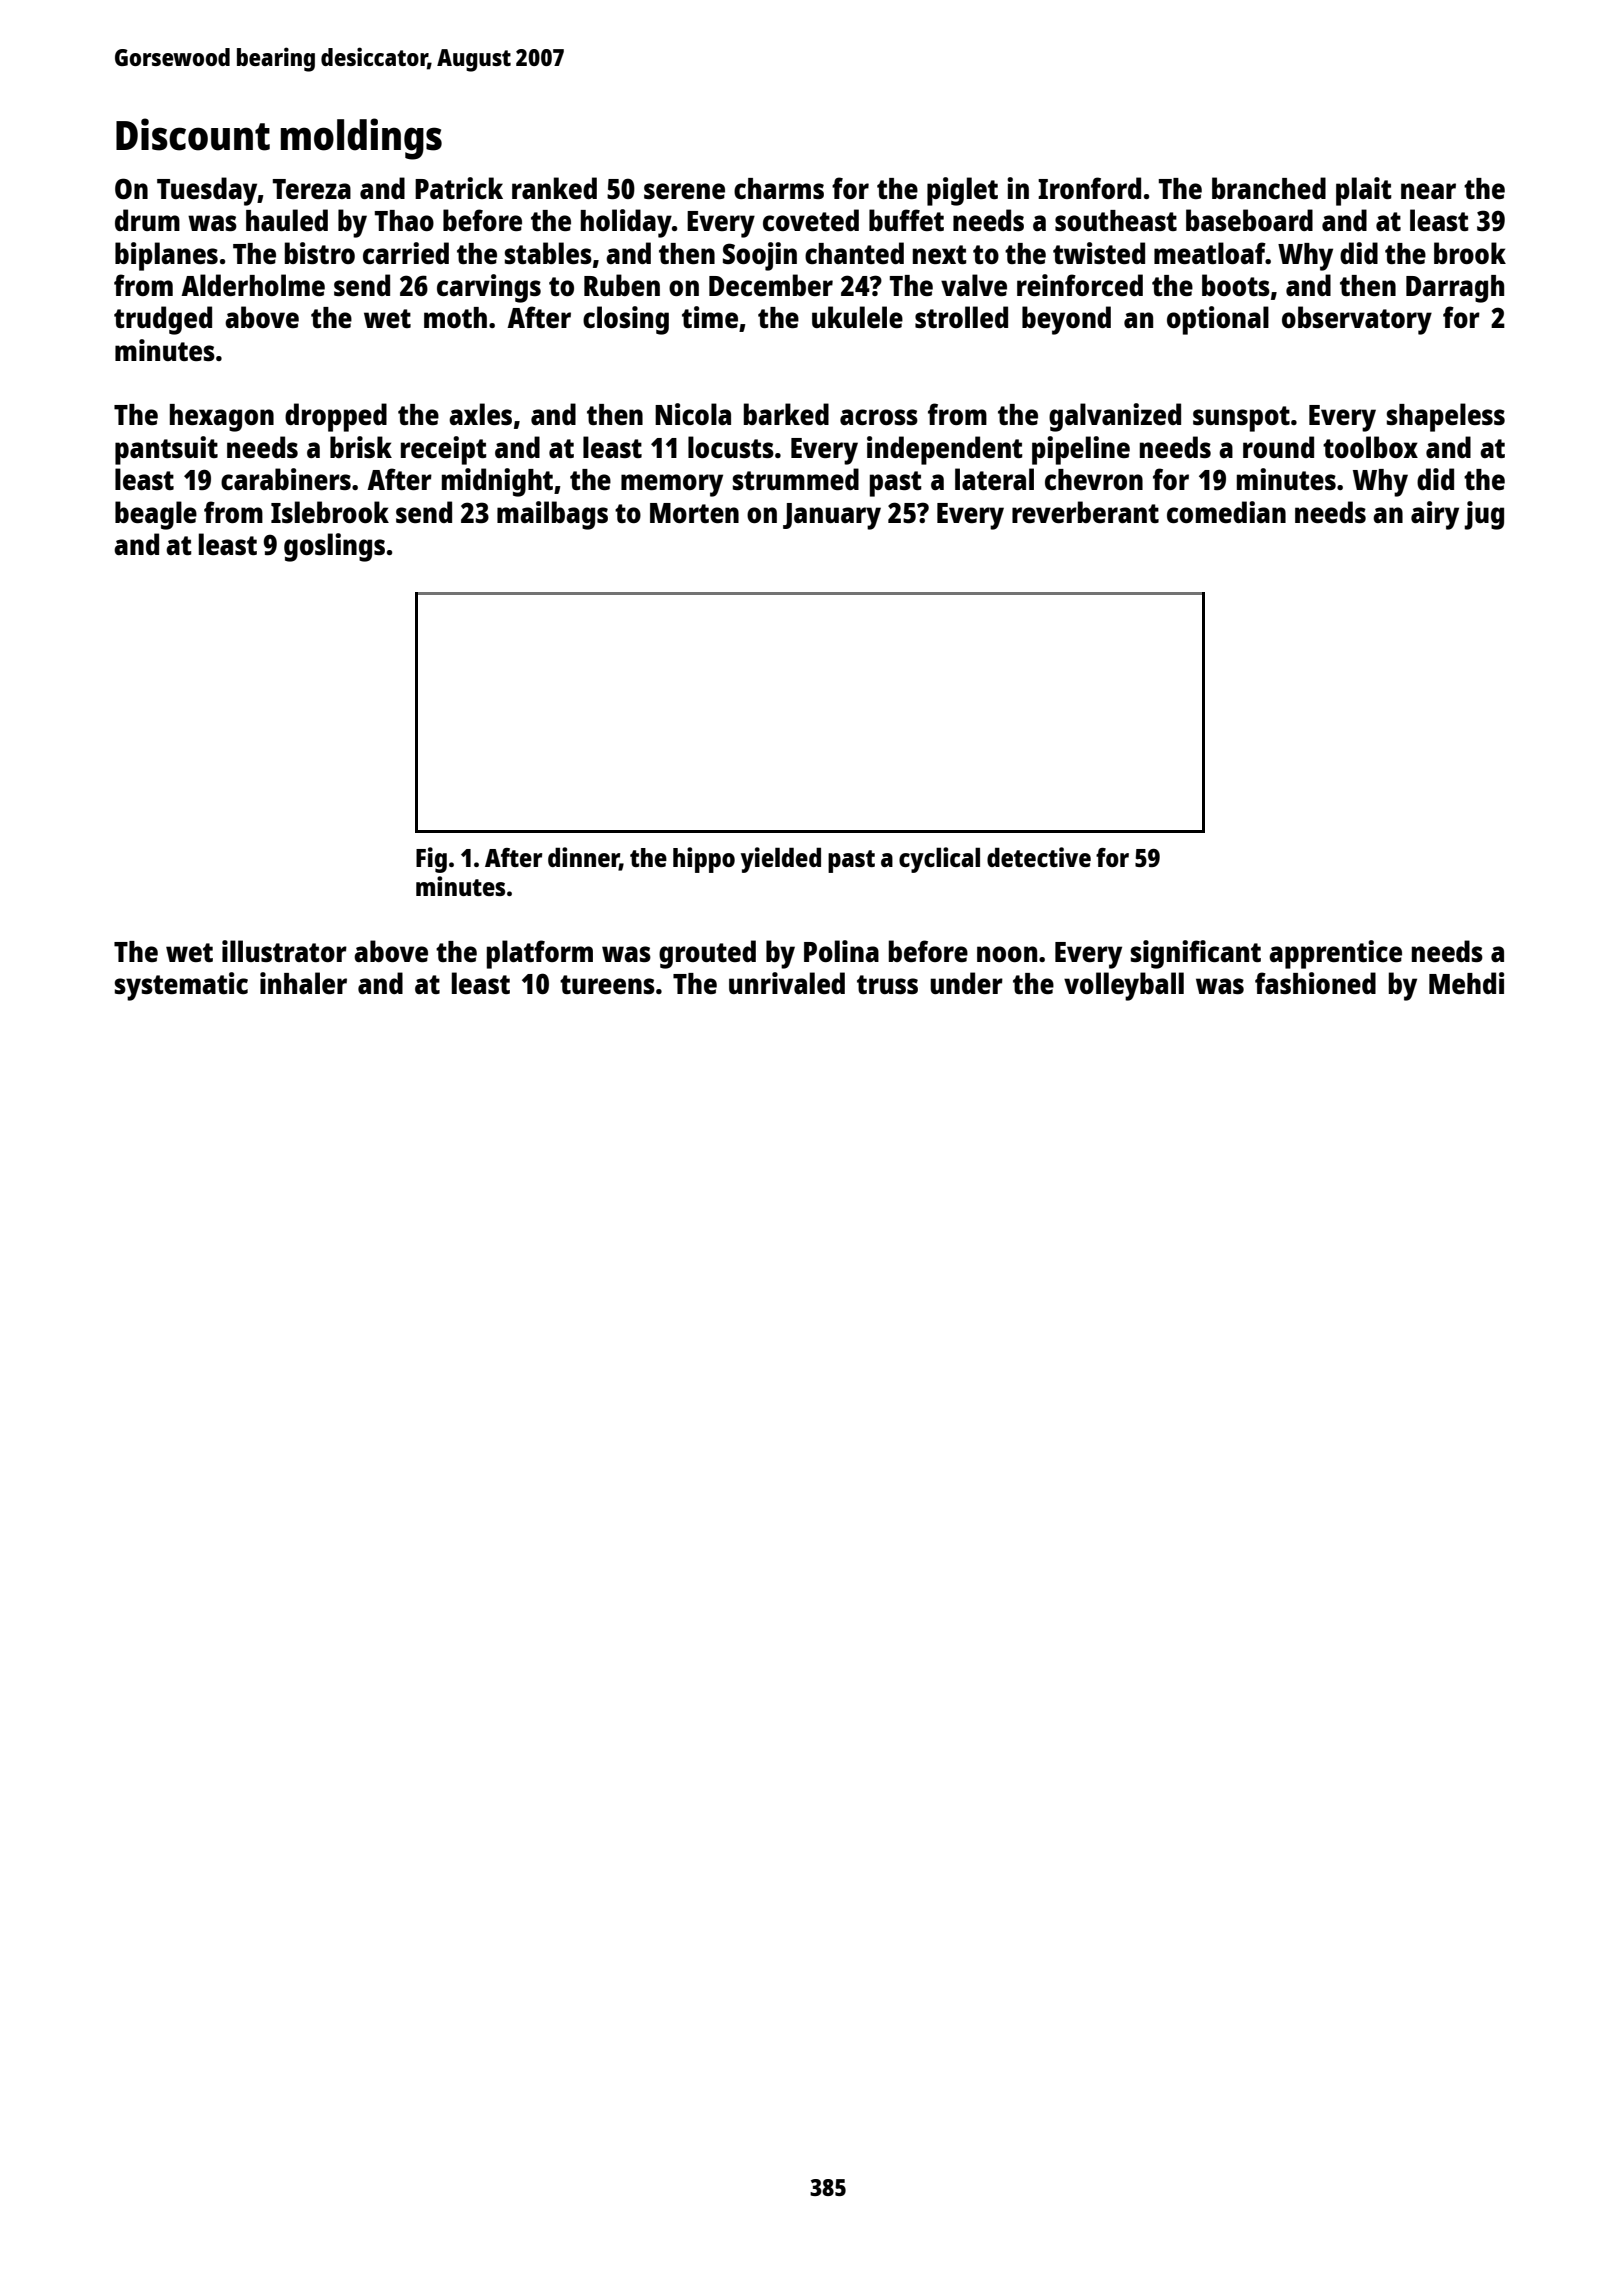 Image resolution: width=1620 pixels, height=2292 pixels. What do you see at coordinates (787, 983) in the page?
I see `unrivaled` at bounding box center [787, 983].
